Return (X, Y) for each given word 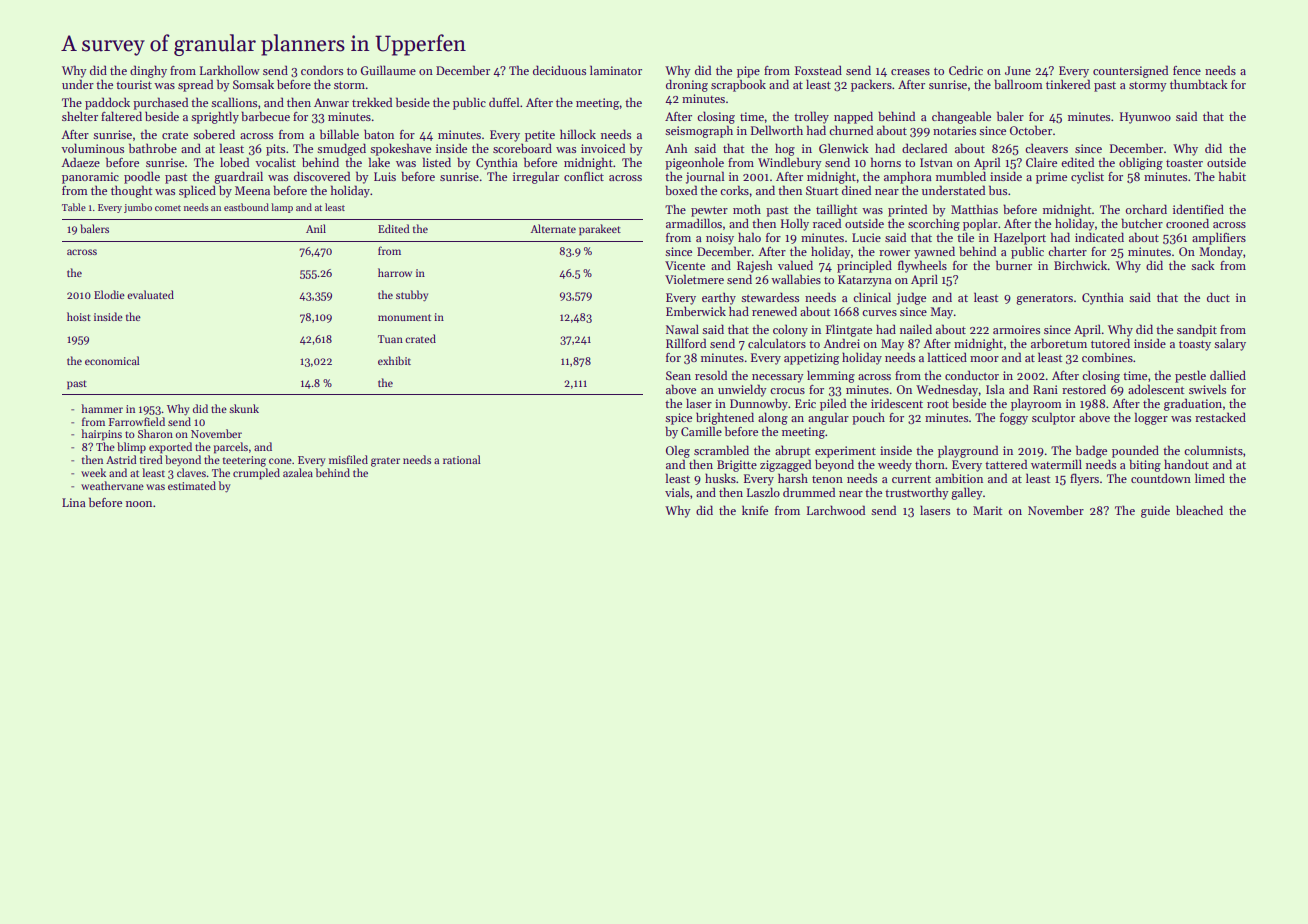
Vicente (685, 265)
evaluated (150, 294)
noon (139, 504)
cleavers (1046, 148)
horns (886, 162)
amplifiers (1219, 238)
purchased (160, 103)
